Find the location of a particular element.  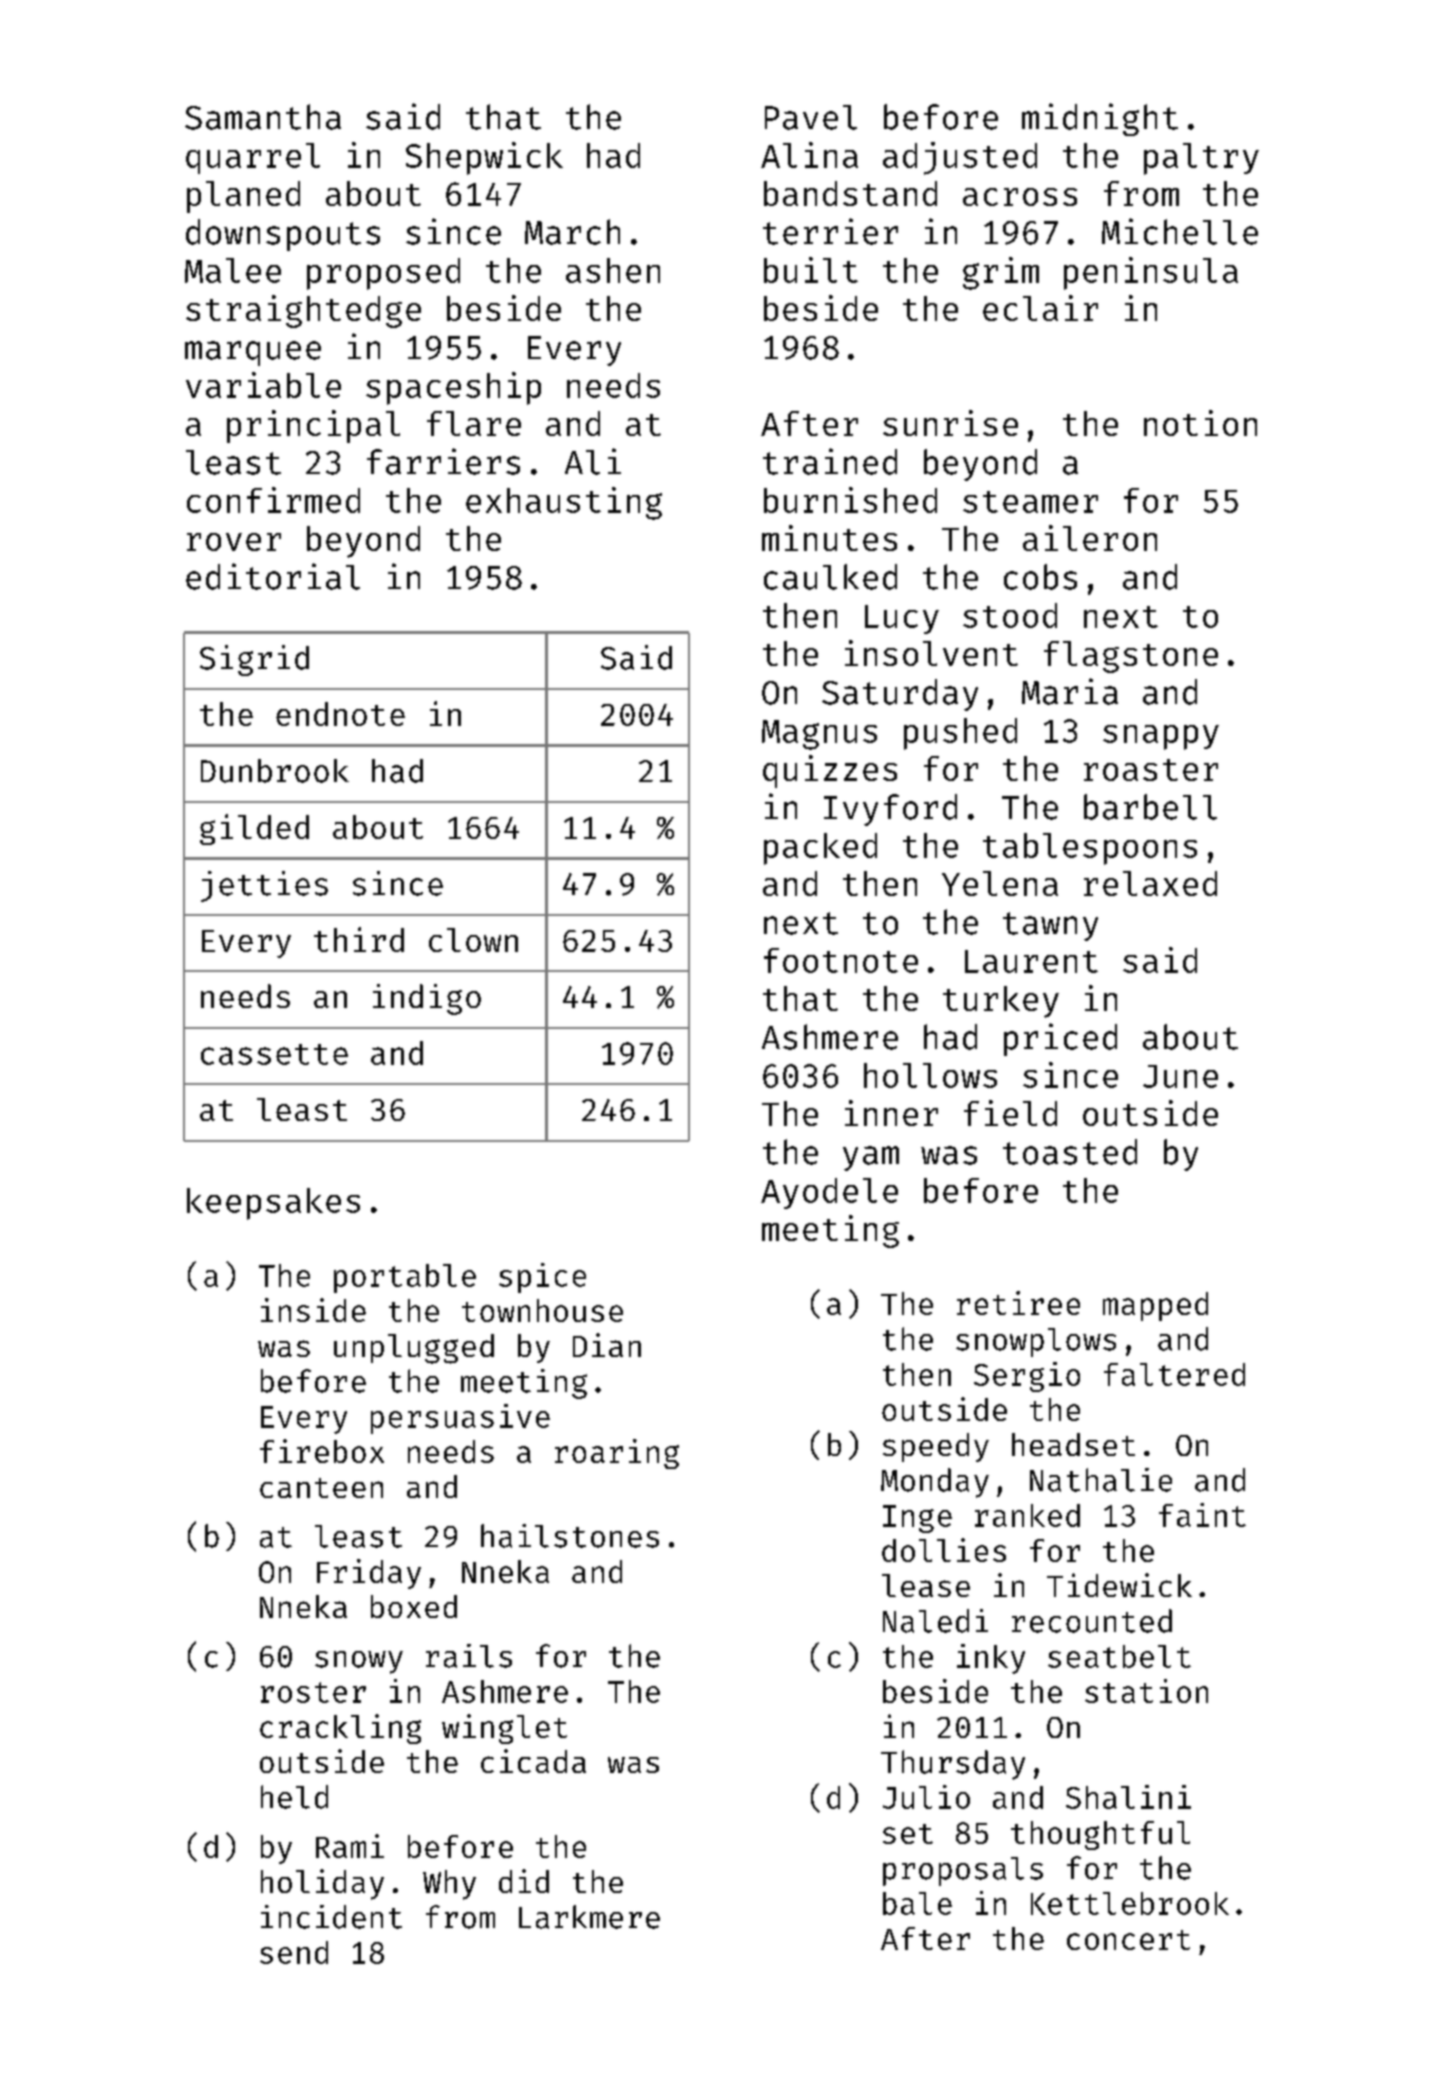

Larkmere is located at coordinates (589, 1917).
